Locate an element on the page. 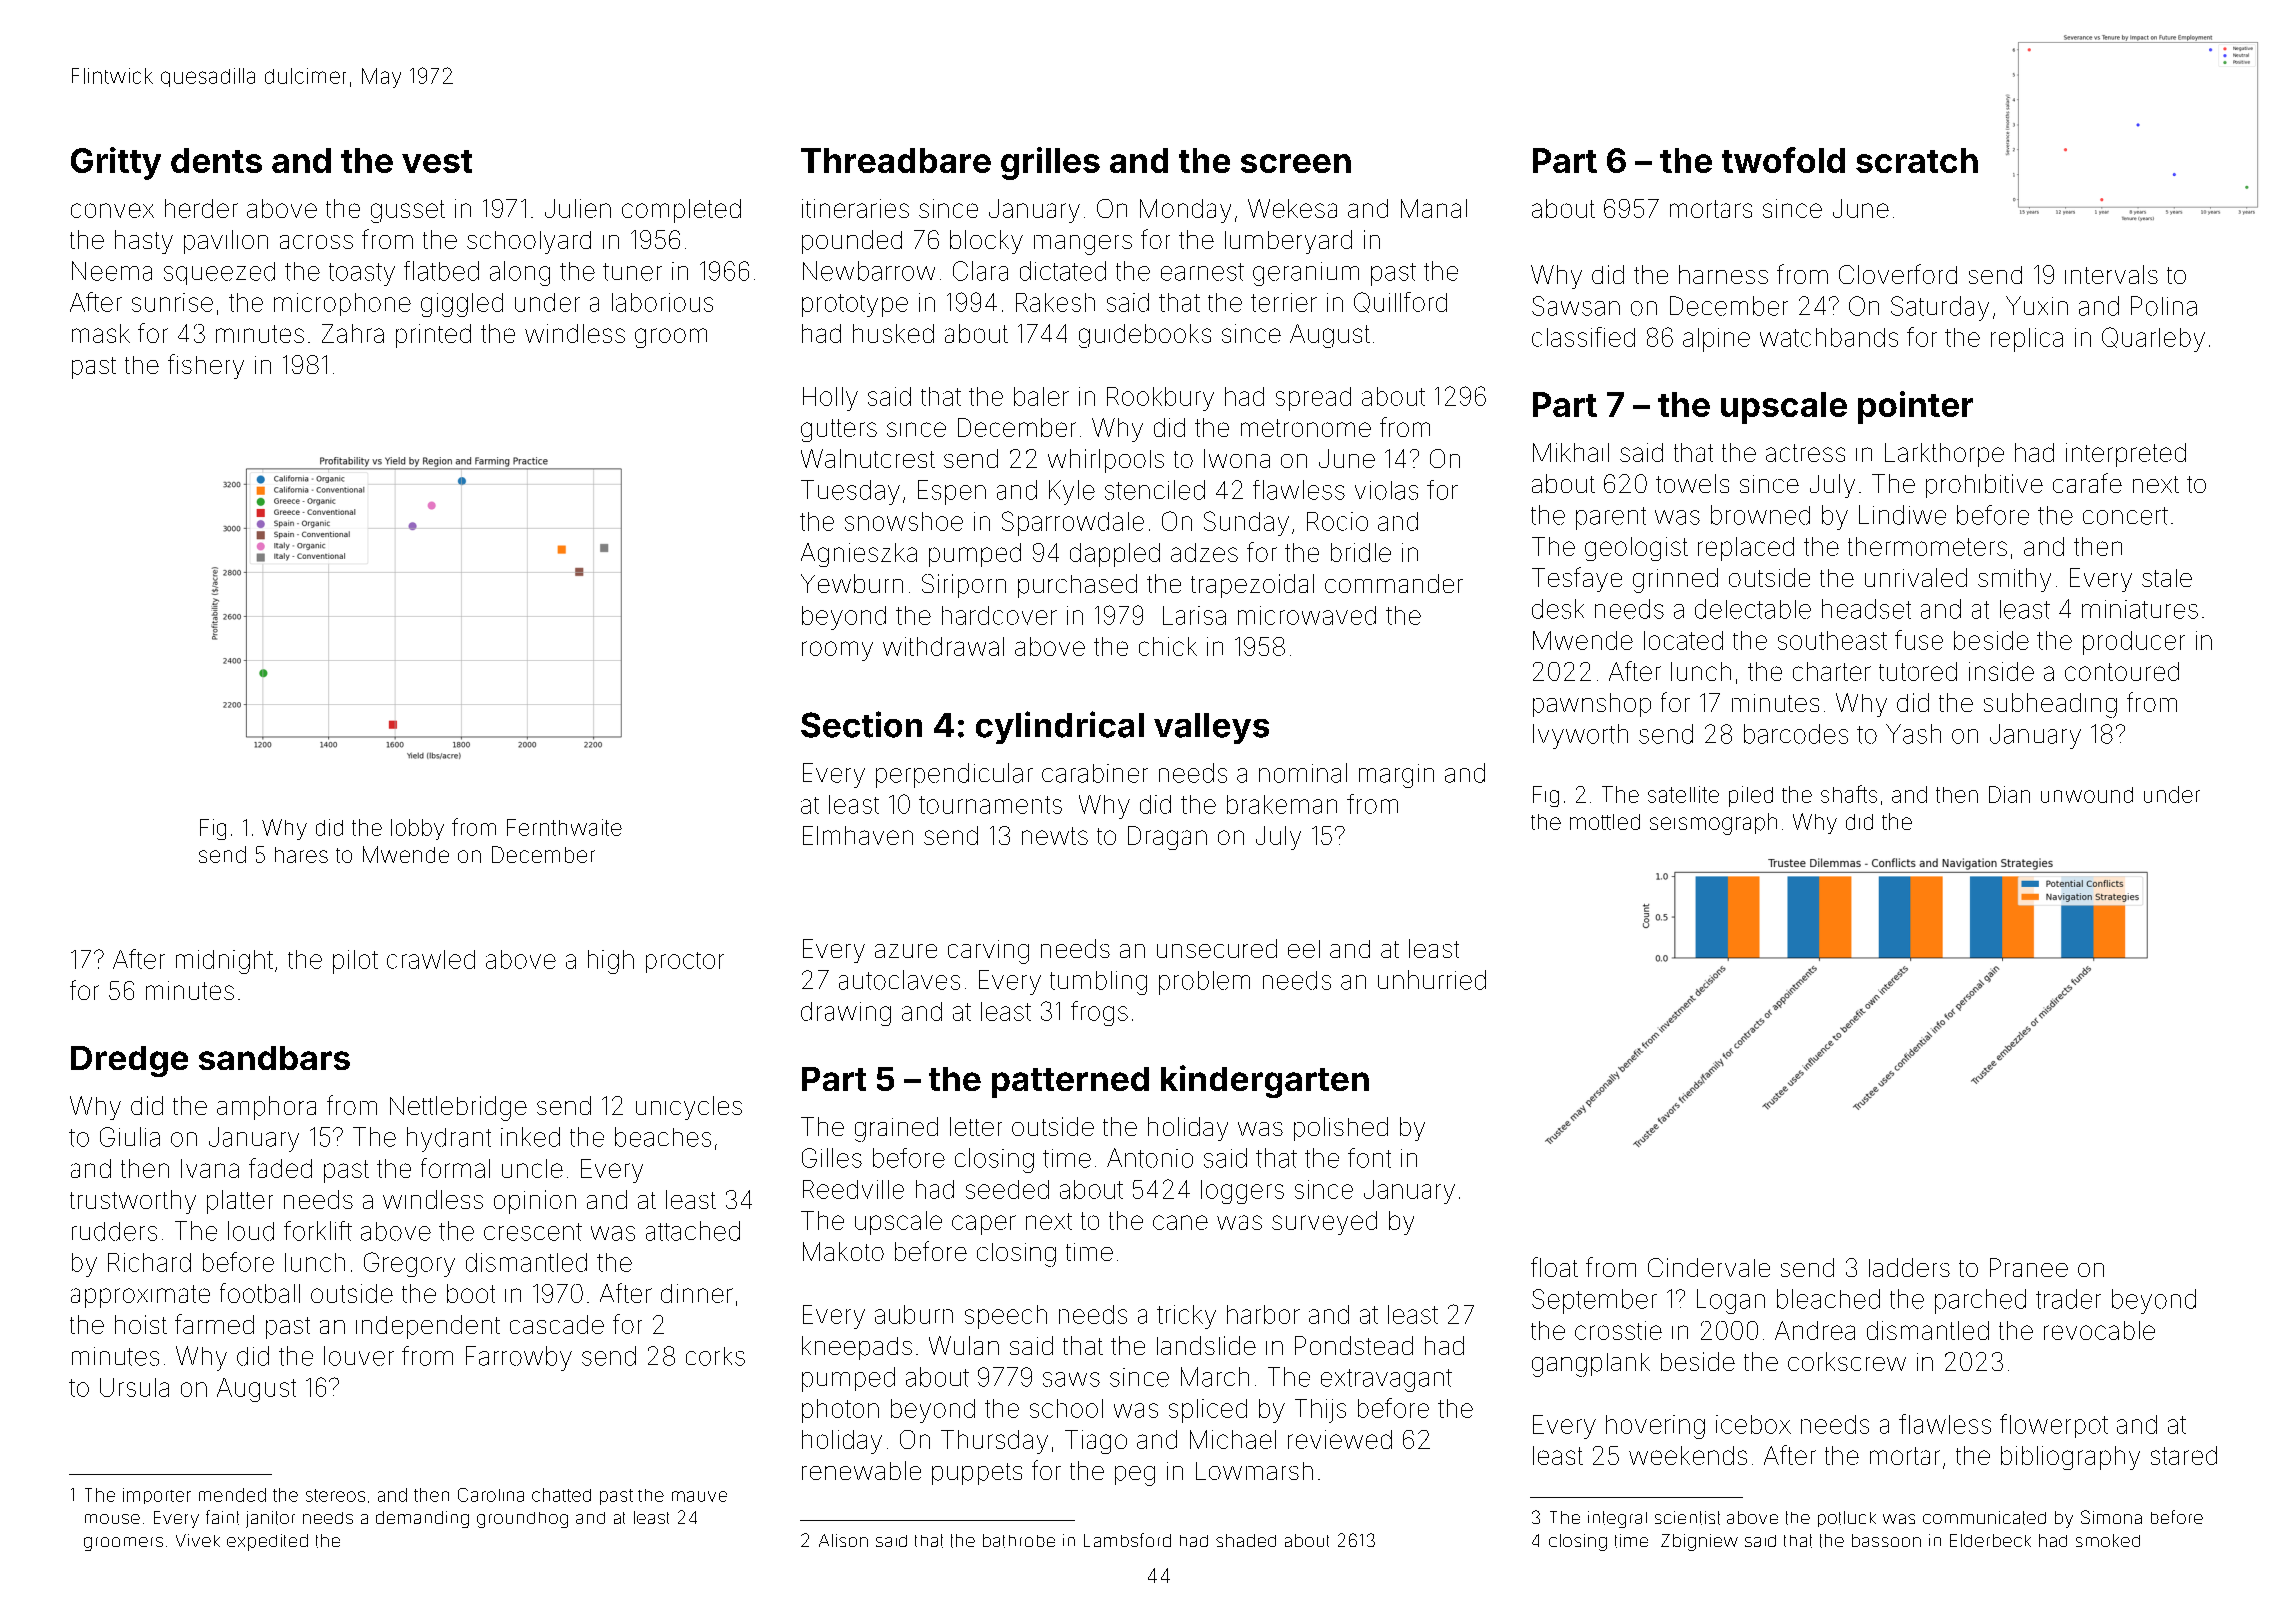  Cindervale is located at coordinates (1709, 1267).
